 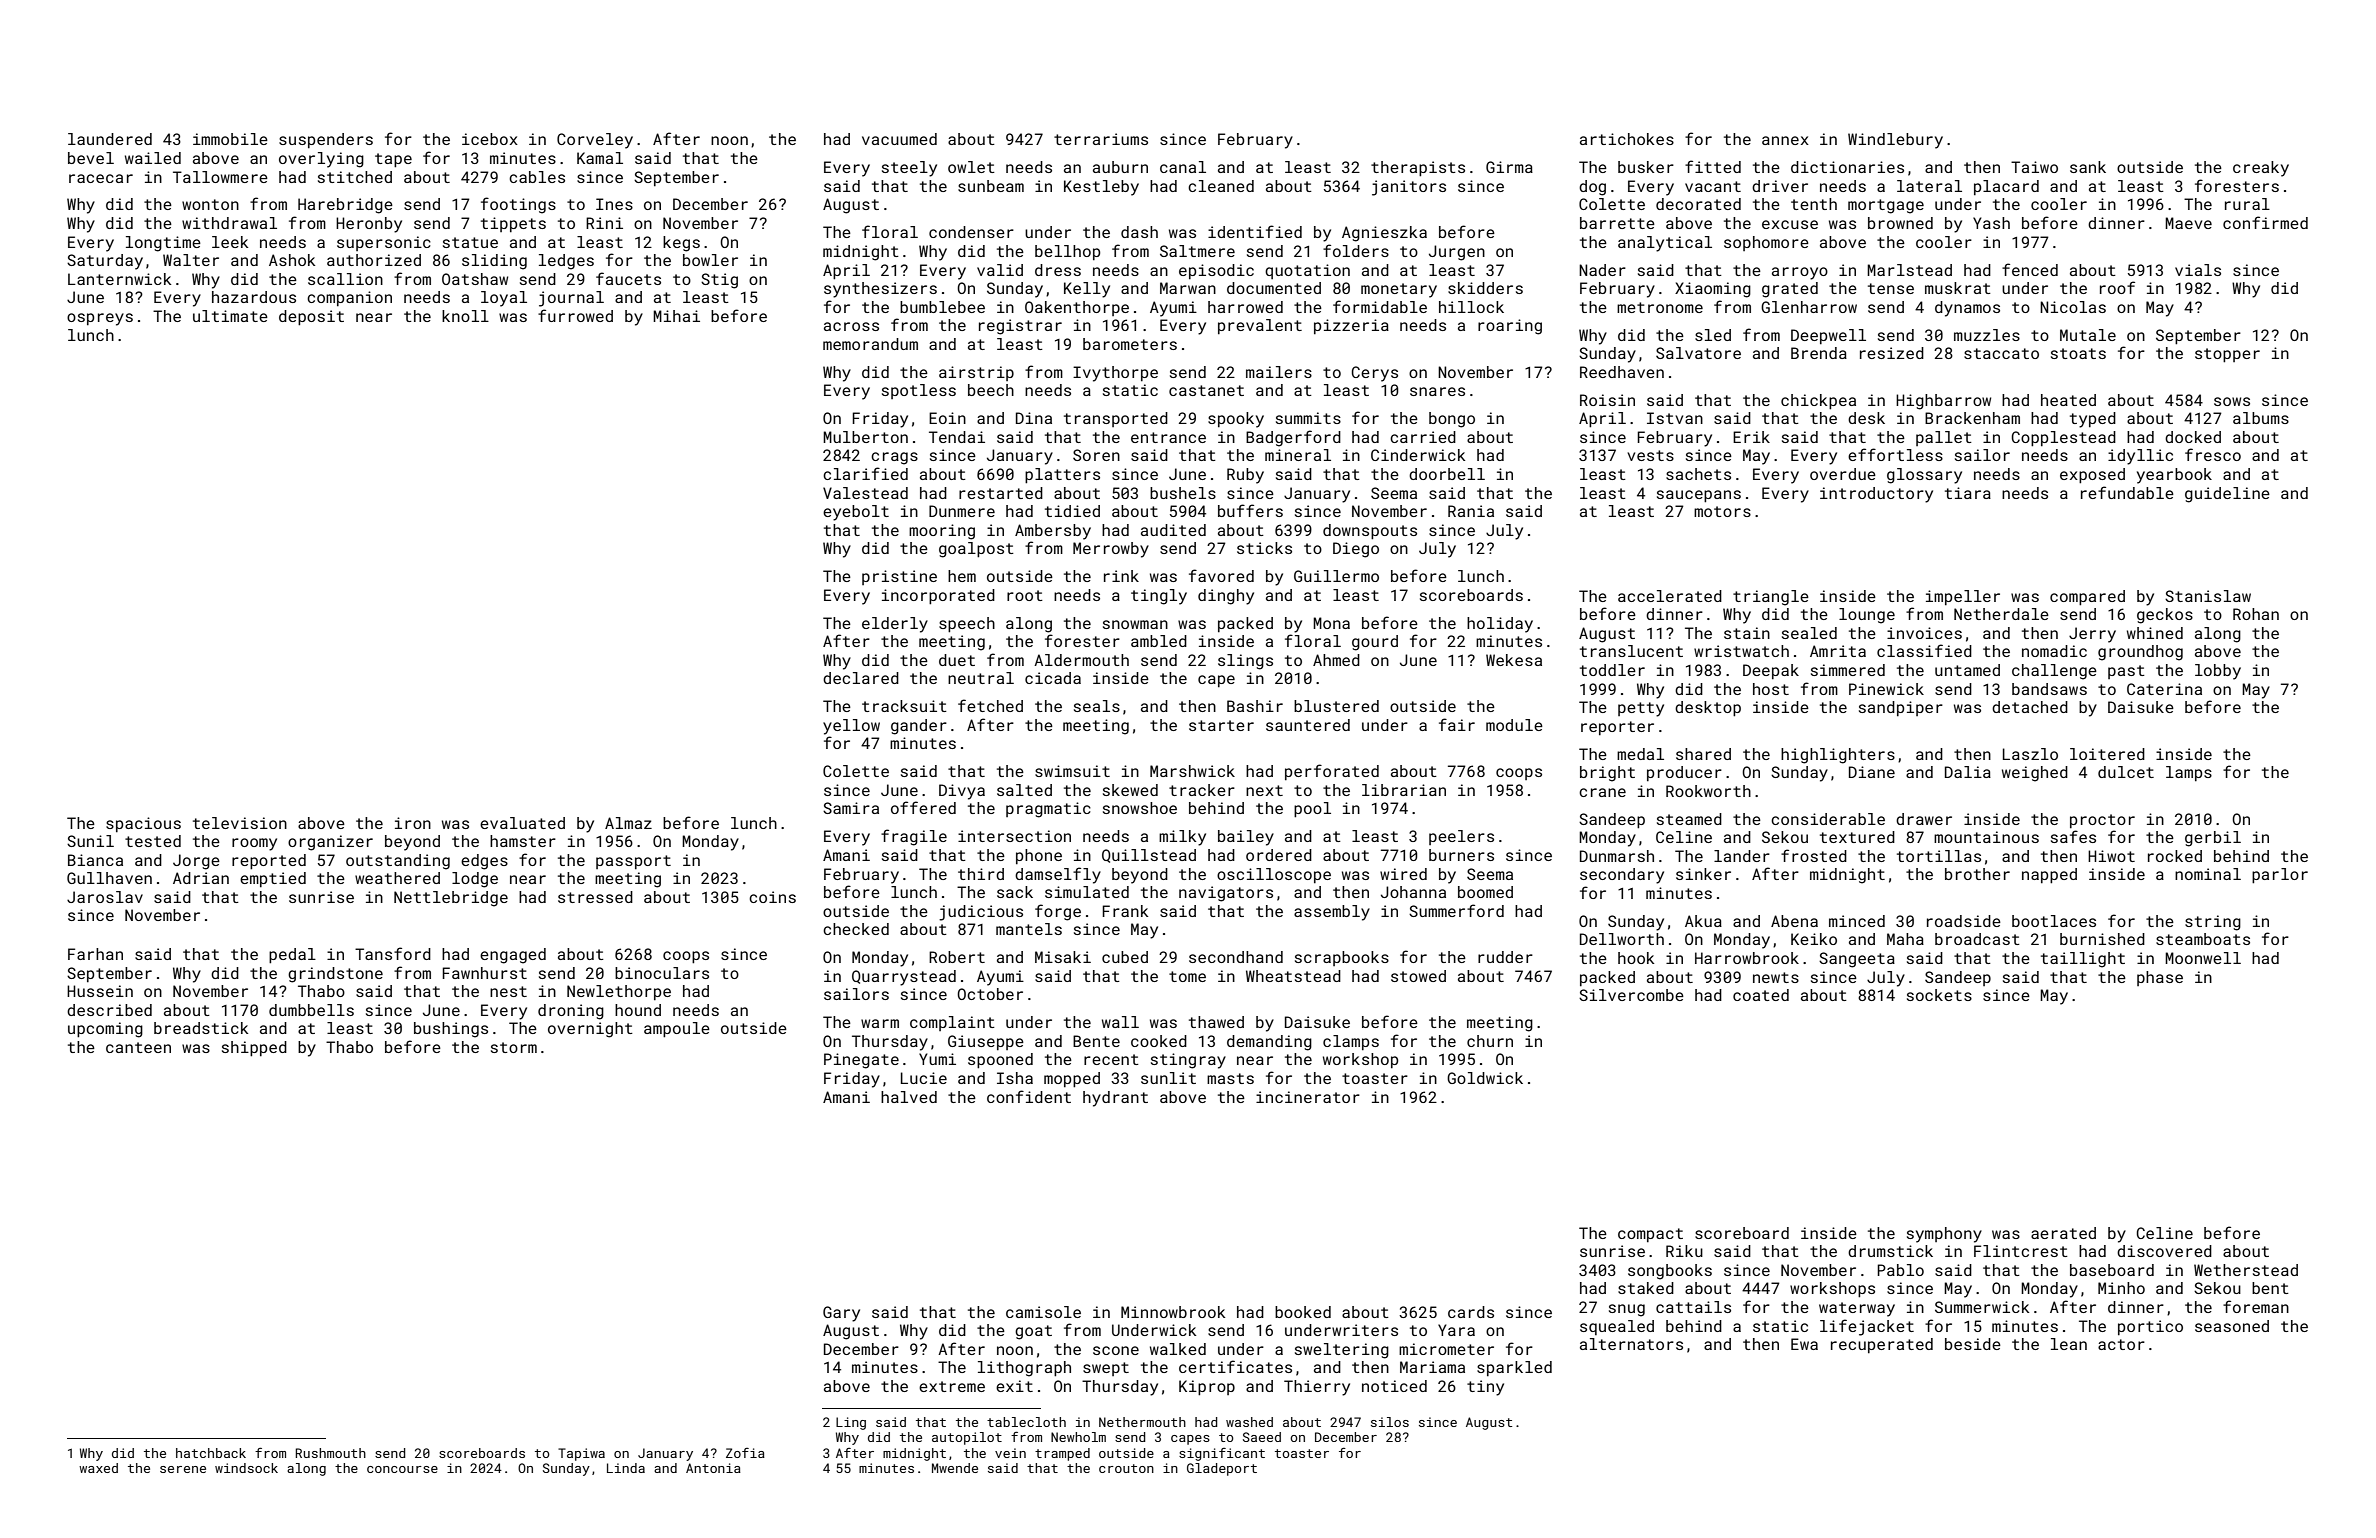 What do you see at coordinates (1380, 306) in the page?
I see `formidable` at bounding box center [1380, 306].
